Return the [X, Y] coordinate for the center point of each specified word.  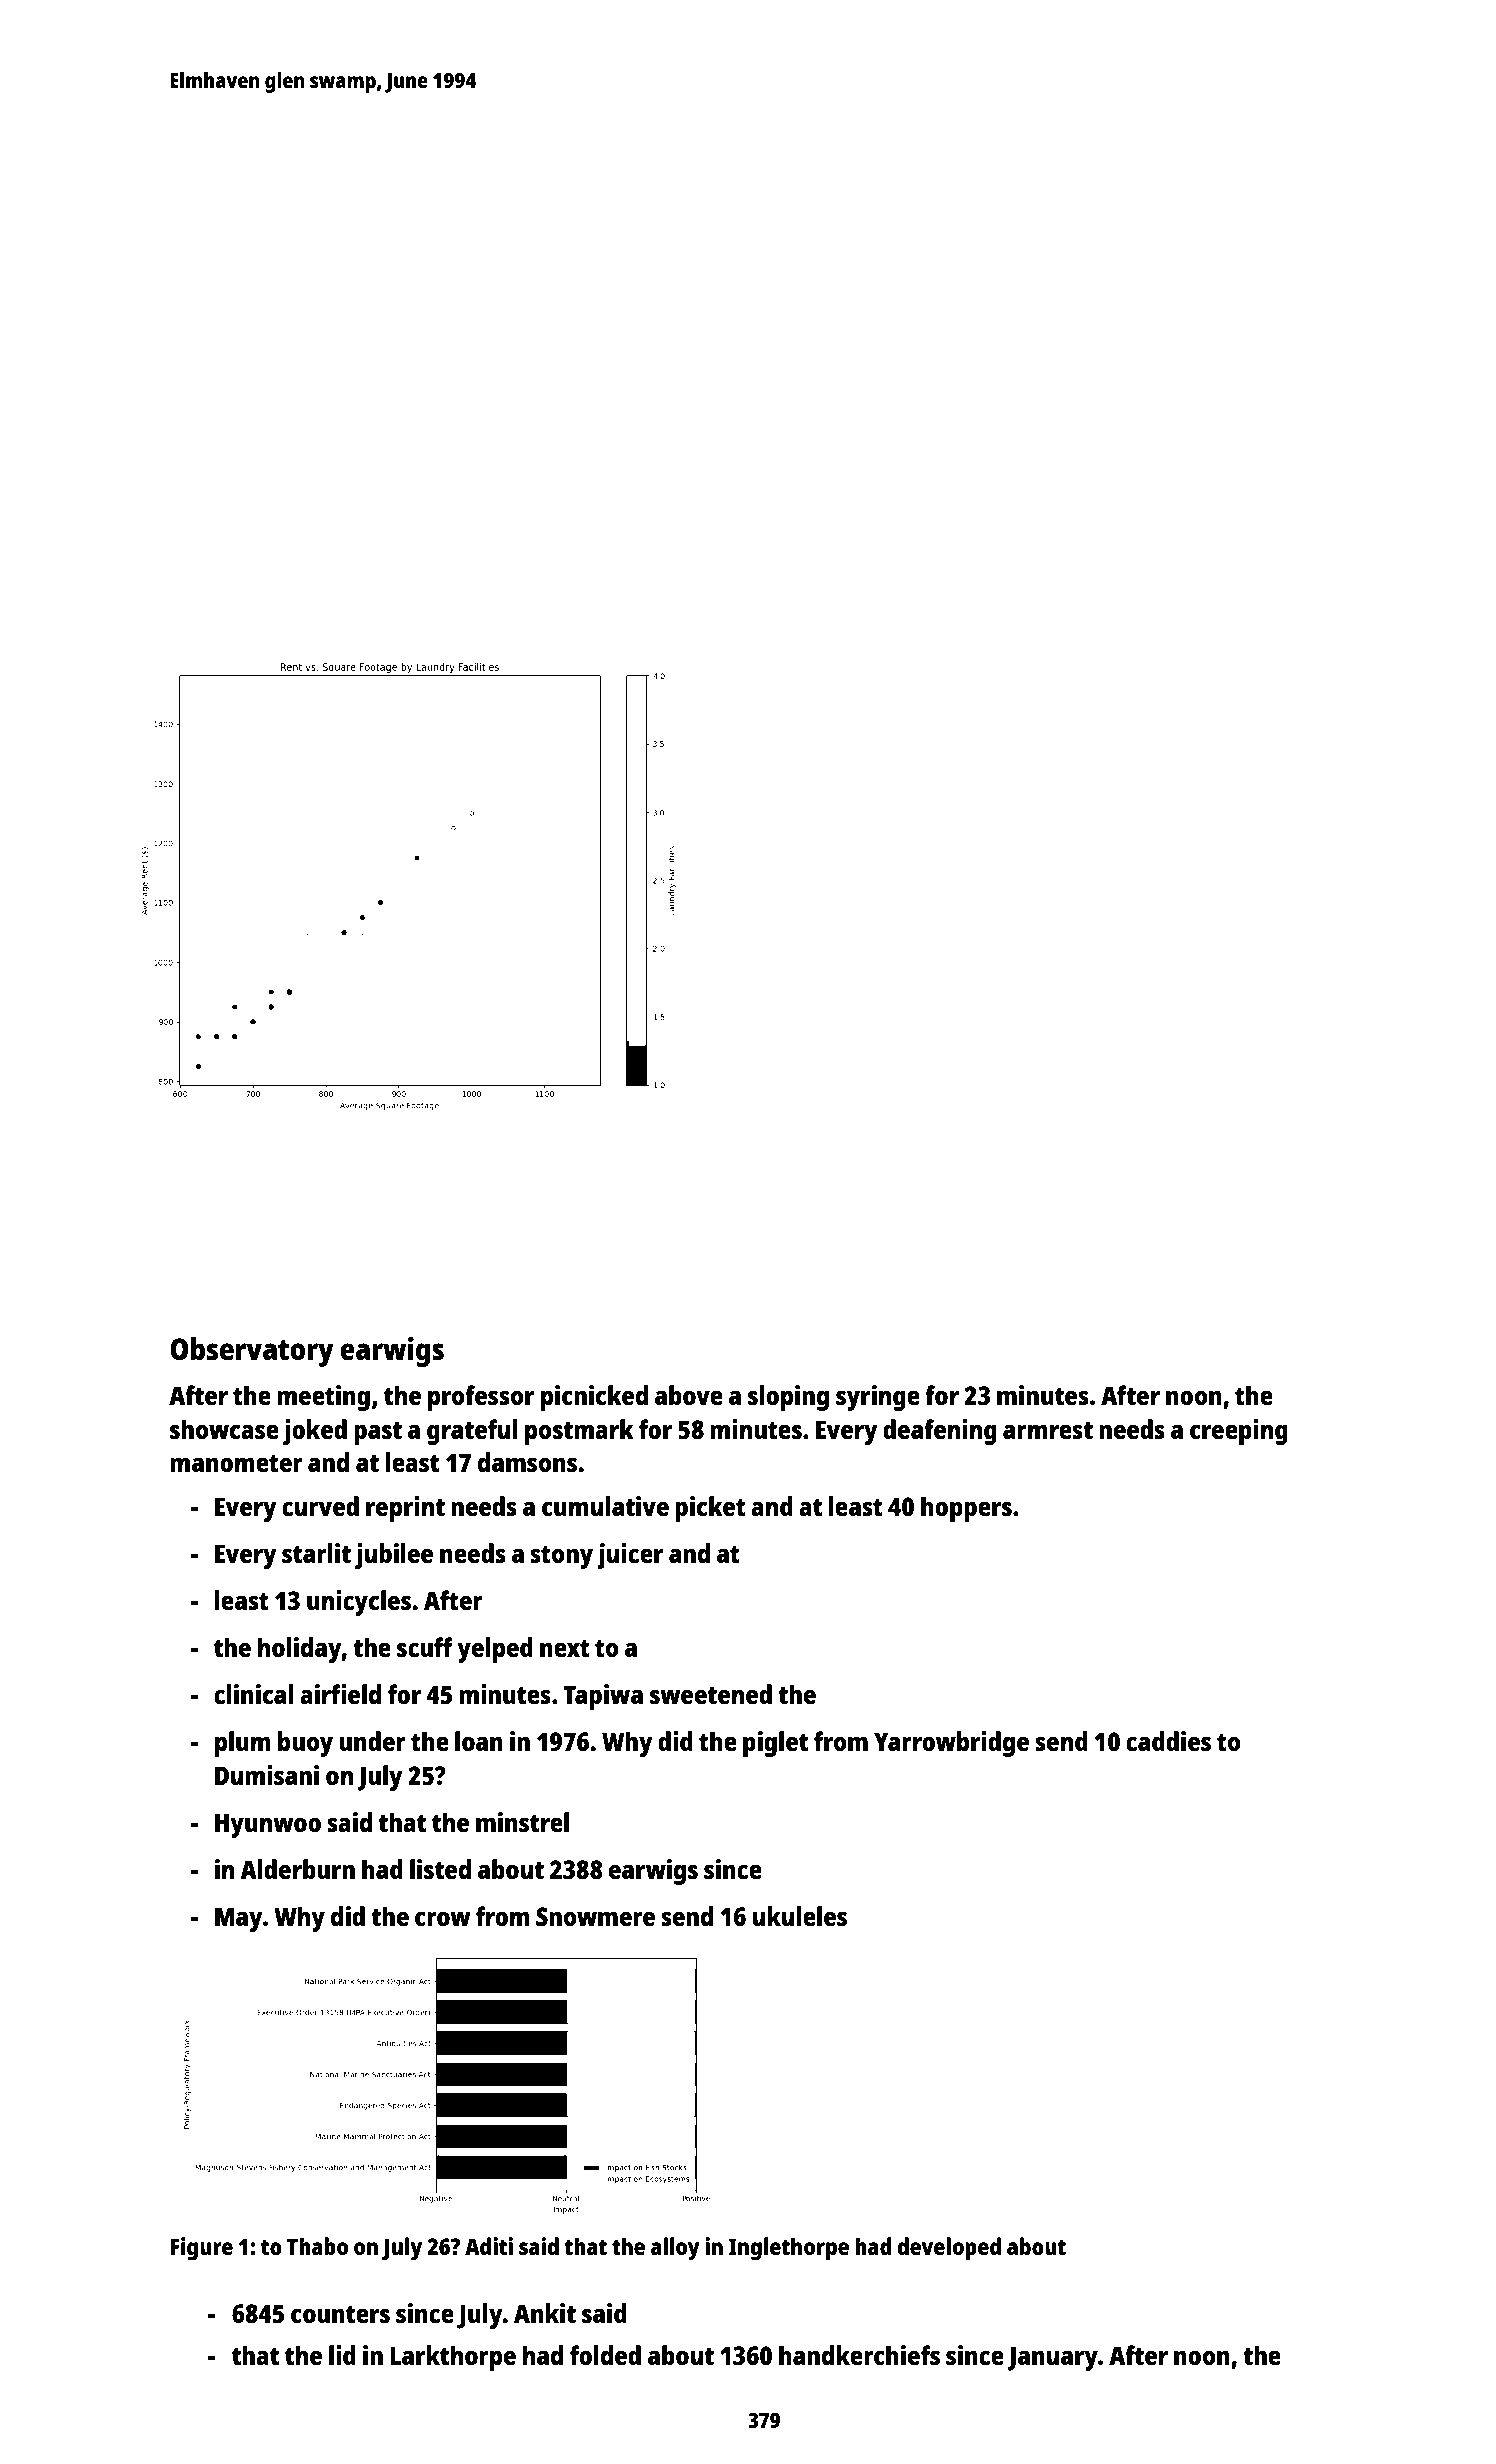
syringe [878, 1398]
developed [949, 2249]
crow [443, 1919]
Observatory [252, 1352]
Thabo [317, 2246]
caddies [1168, 1741]
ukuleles [800, 1916]
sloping [788, 1398]
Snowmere [595, 1916]
